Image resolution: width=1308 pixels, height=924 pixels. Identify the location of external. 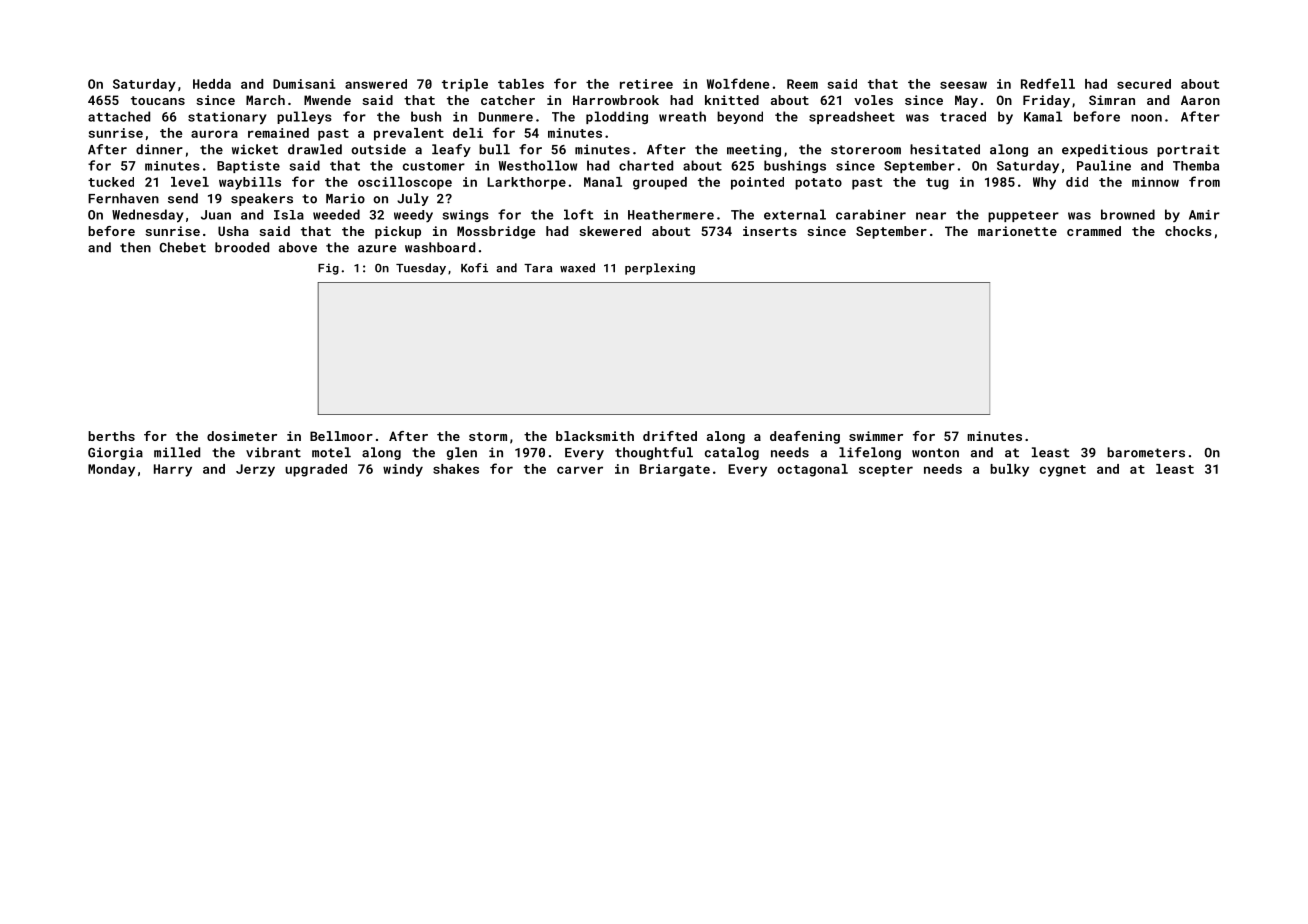
(795, 214).
